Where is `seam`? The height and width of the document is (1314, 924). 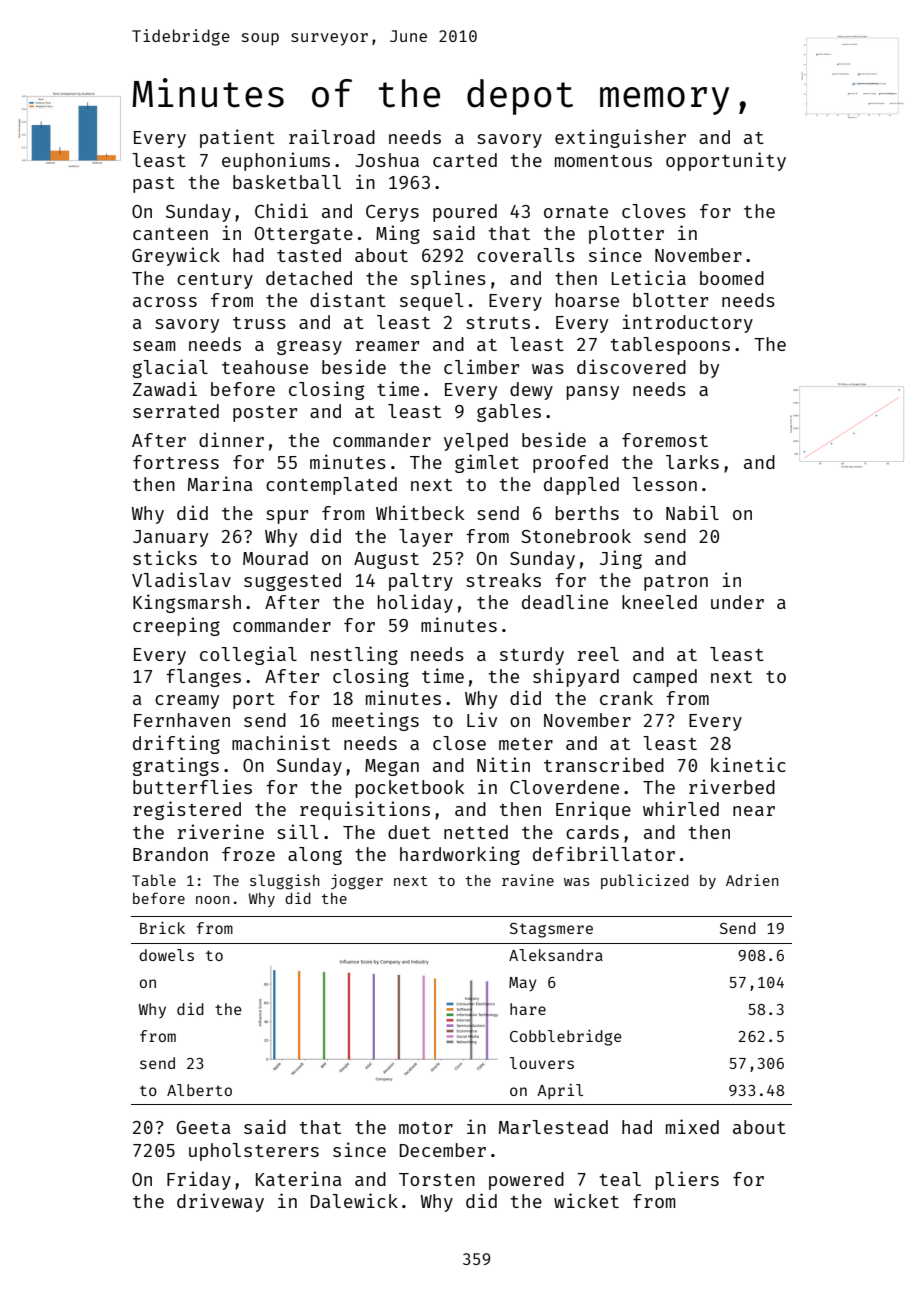
seam is located at coordinates (154, 346).
